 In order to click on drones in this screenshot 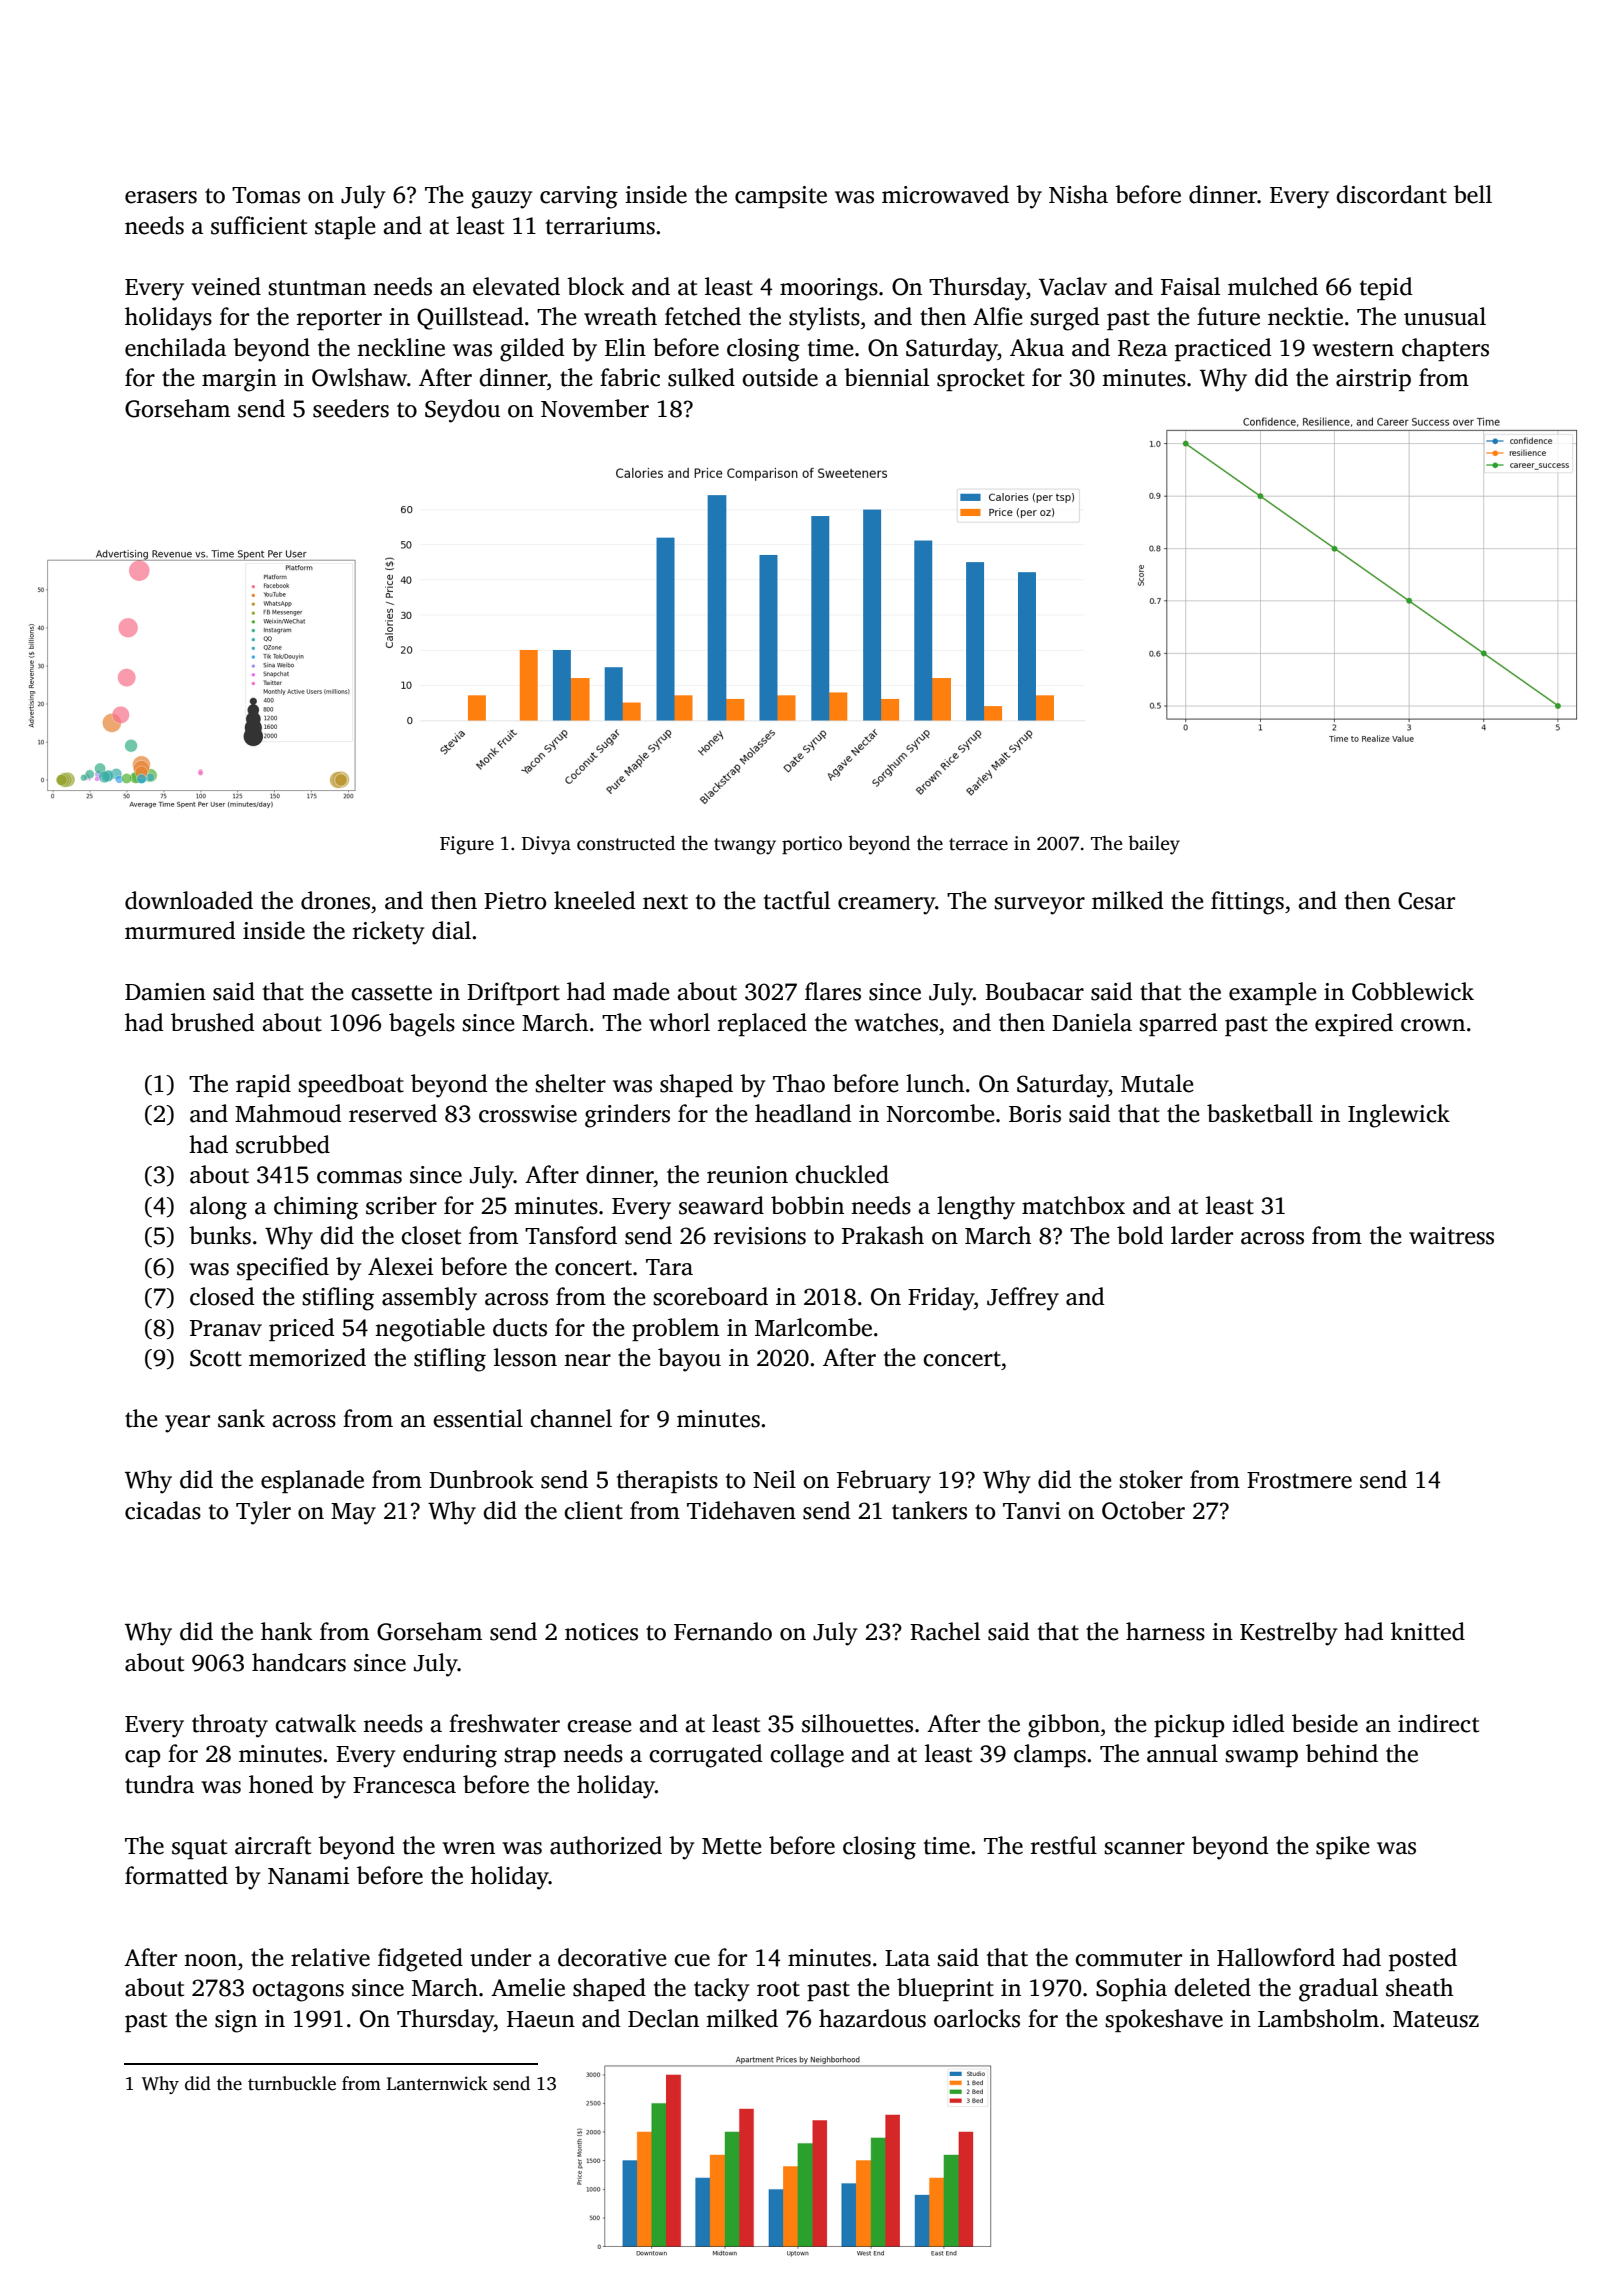, I will do `click(335, 900)`.
